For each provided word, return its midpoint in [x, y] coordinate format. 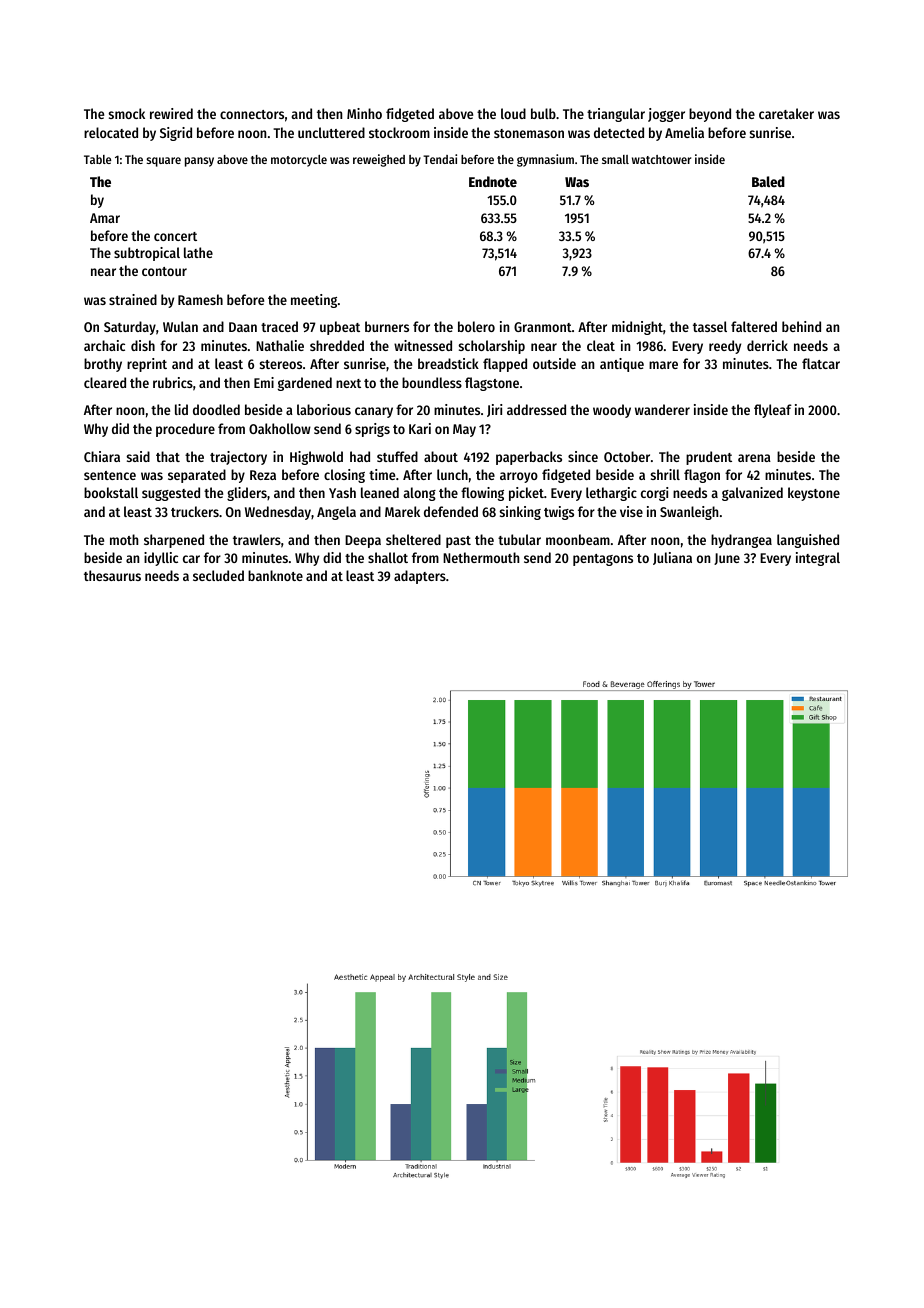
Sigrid [176, 134]
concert [175, 236]
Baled [768, 181]
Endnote [493, 181]
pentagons [603, 560]
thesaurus [112, 575]
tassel [710, 326]
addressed [536, 409]
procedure [185, 430]
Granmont [543, 327]
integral [818, 559]
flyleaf [773, 411]
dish [143, 345]
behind [801, 326]
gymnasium [545, 160]
